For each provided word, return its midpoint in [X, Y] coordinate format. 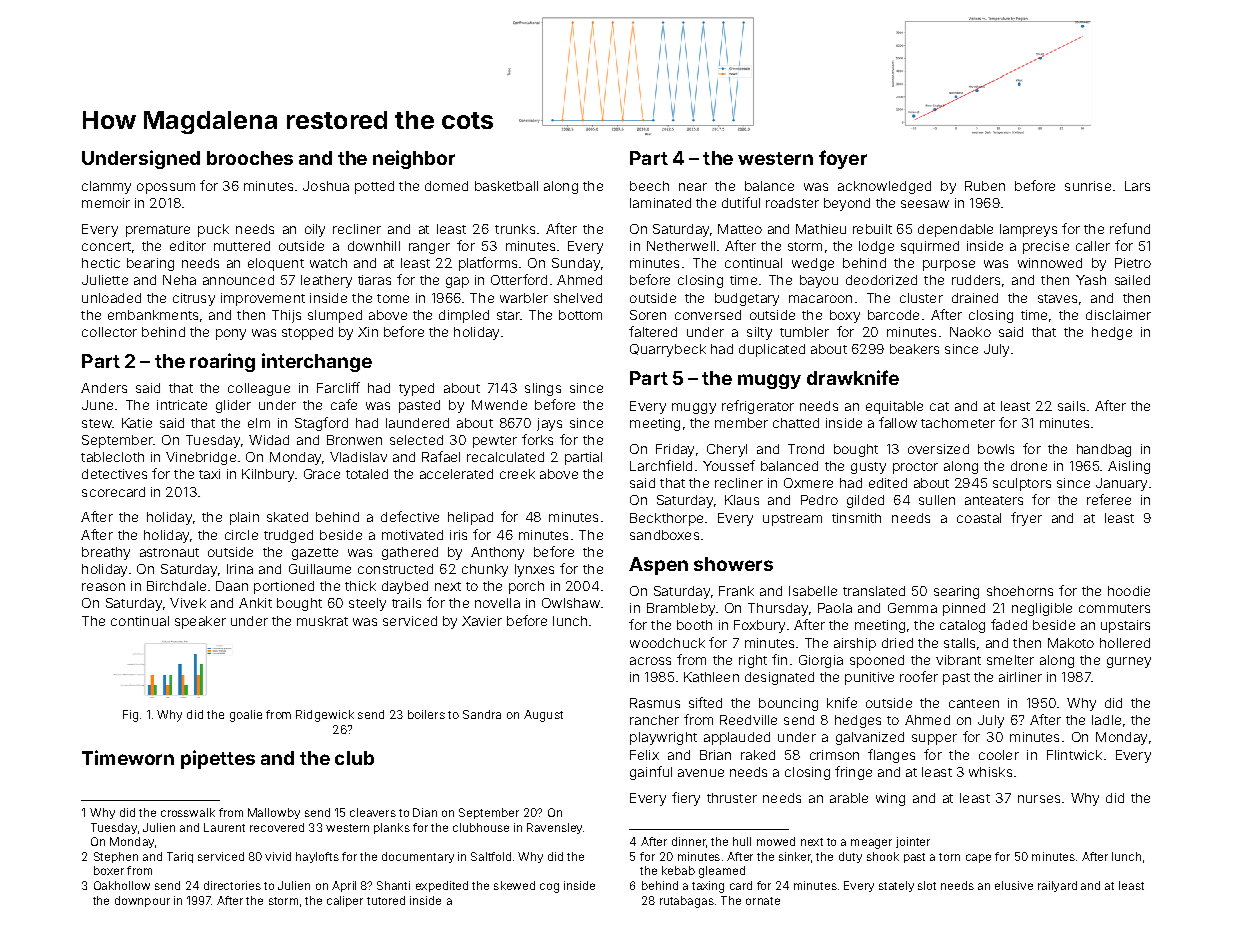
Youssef [729, 465]
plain [244, 518]
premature [158, 231]
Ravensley [554, 828]
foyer [843, 159]
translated [874, 591]
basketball [506, 186]
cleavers [373, 812]
